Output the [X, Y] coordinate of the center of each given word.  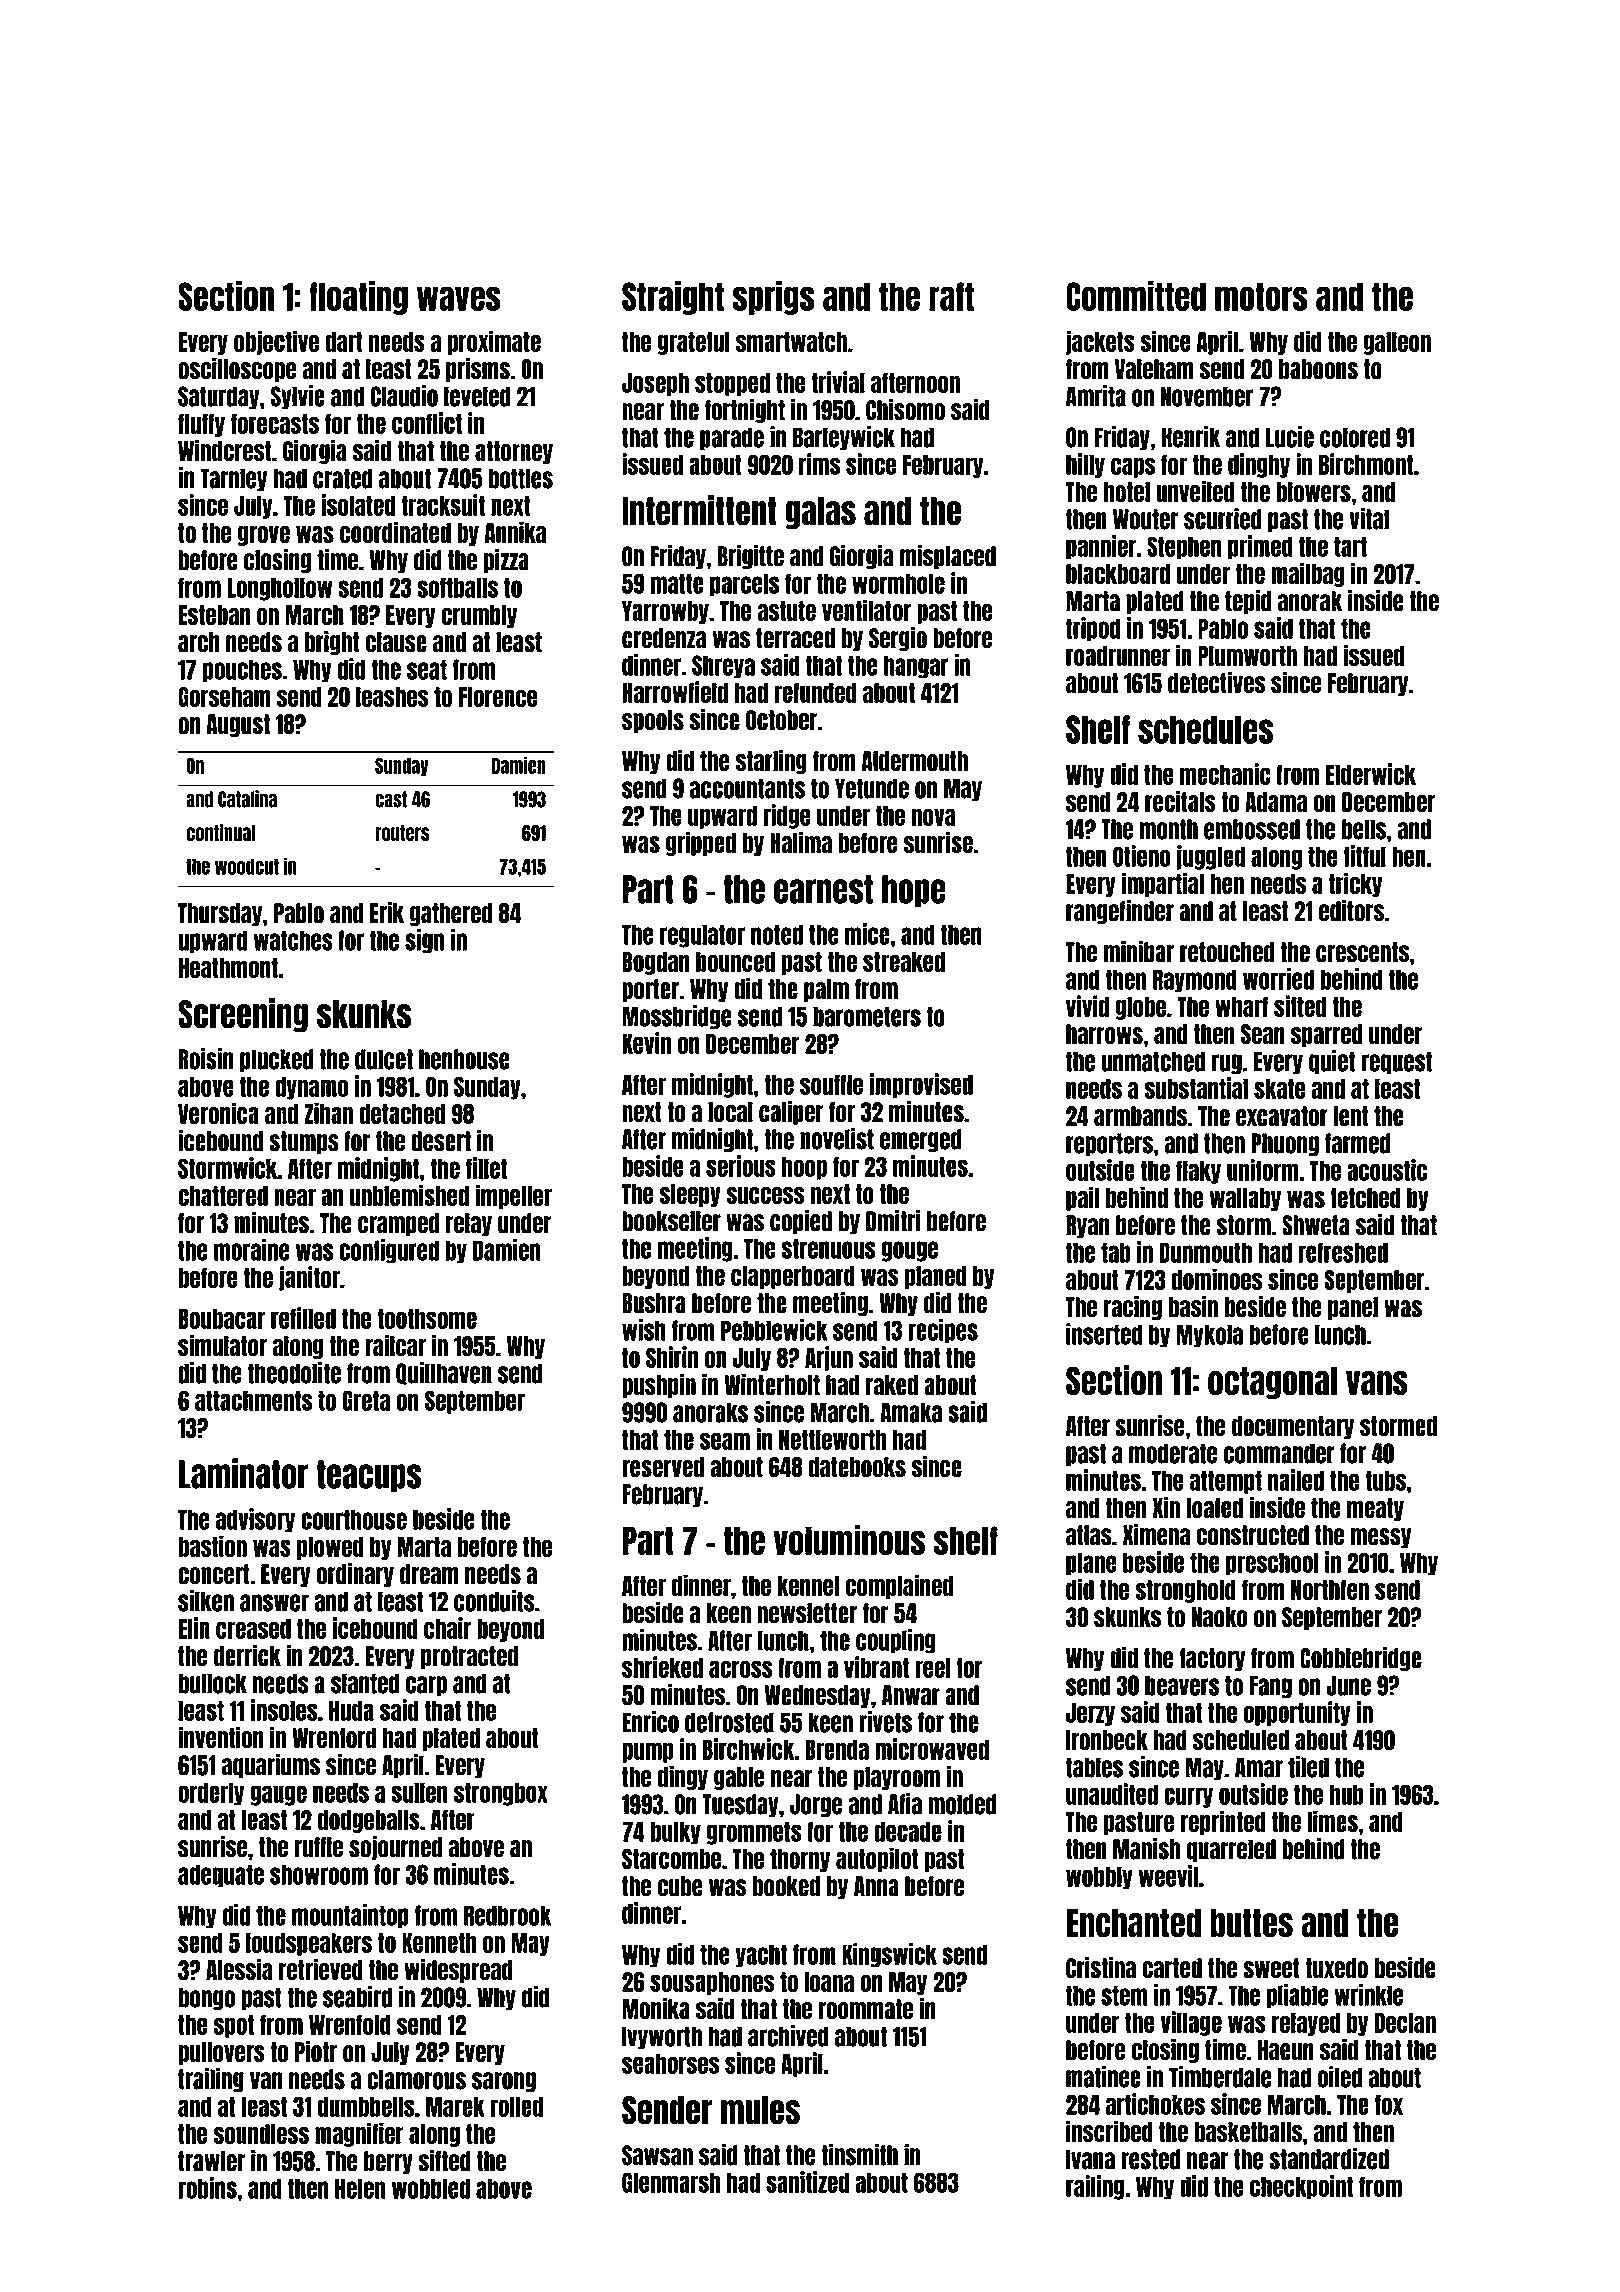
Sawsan [657, 2155]
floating [358, 297]
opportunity [1297, 1713]
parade [732, 439]
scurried [1223, 519]
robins [207, 2188]
